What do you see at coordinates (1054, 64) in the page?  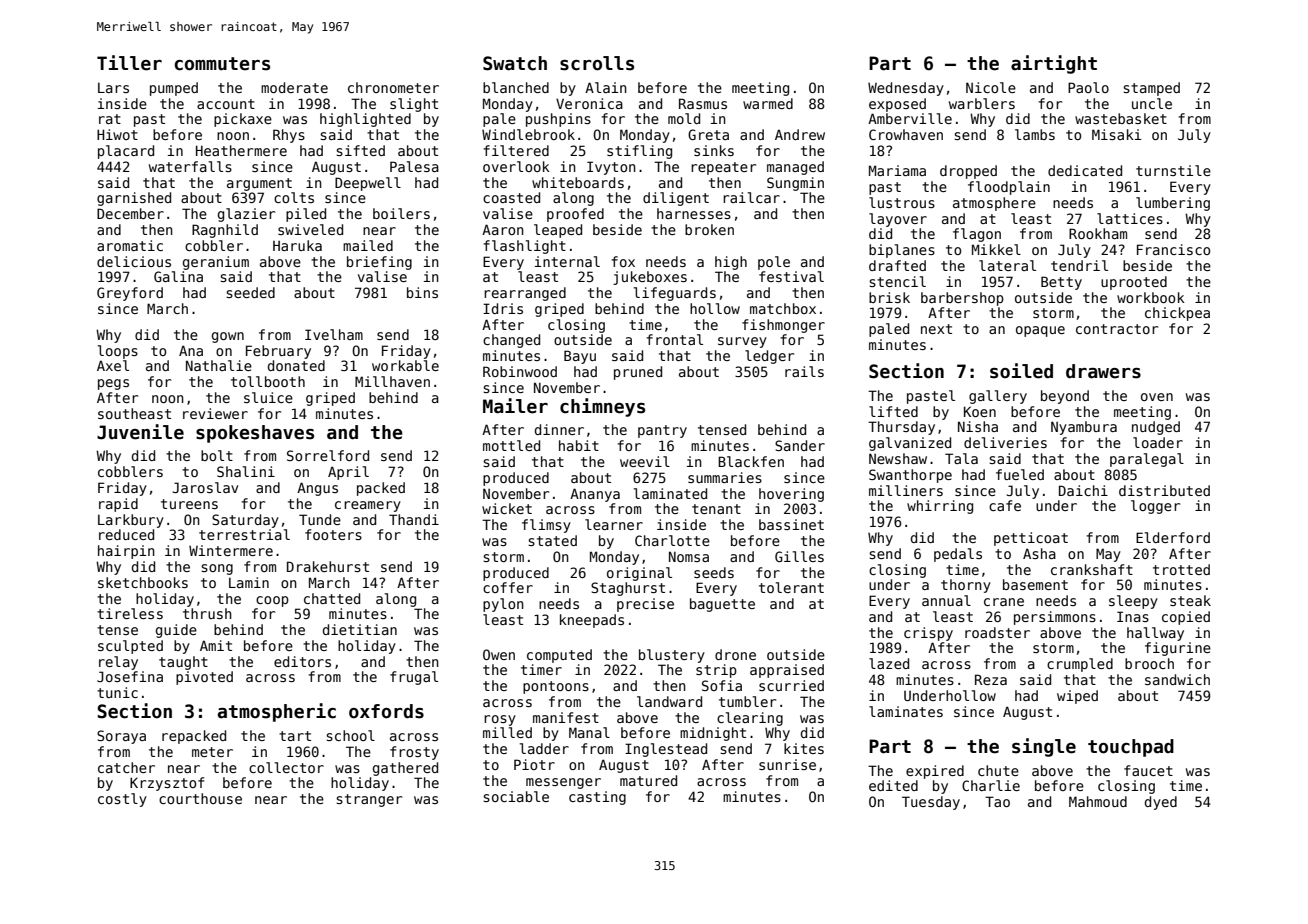 I see `airtight` at bounding box center [1054, 64].
